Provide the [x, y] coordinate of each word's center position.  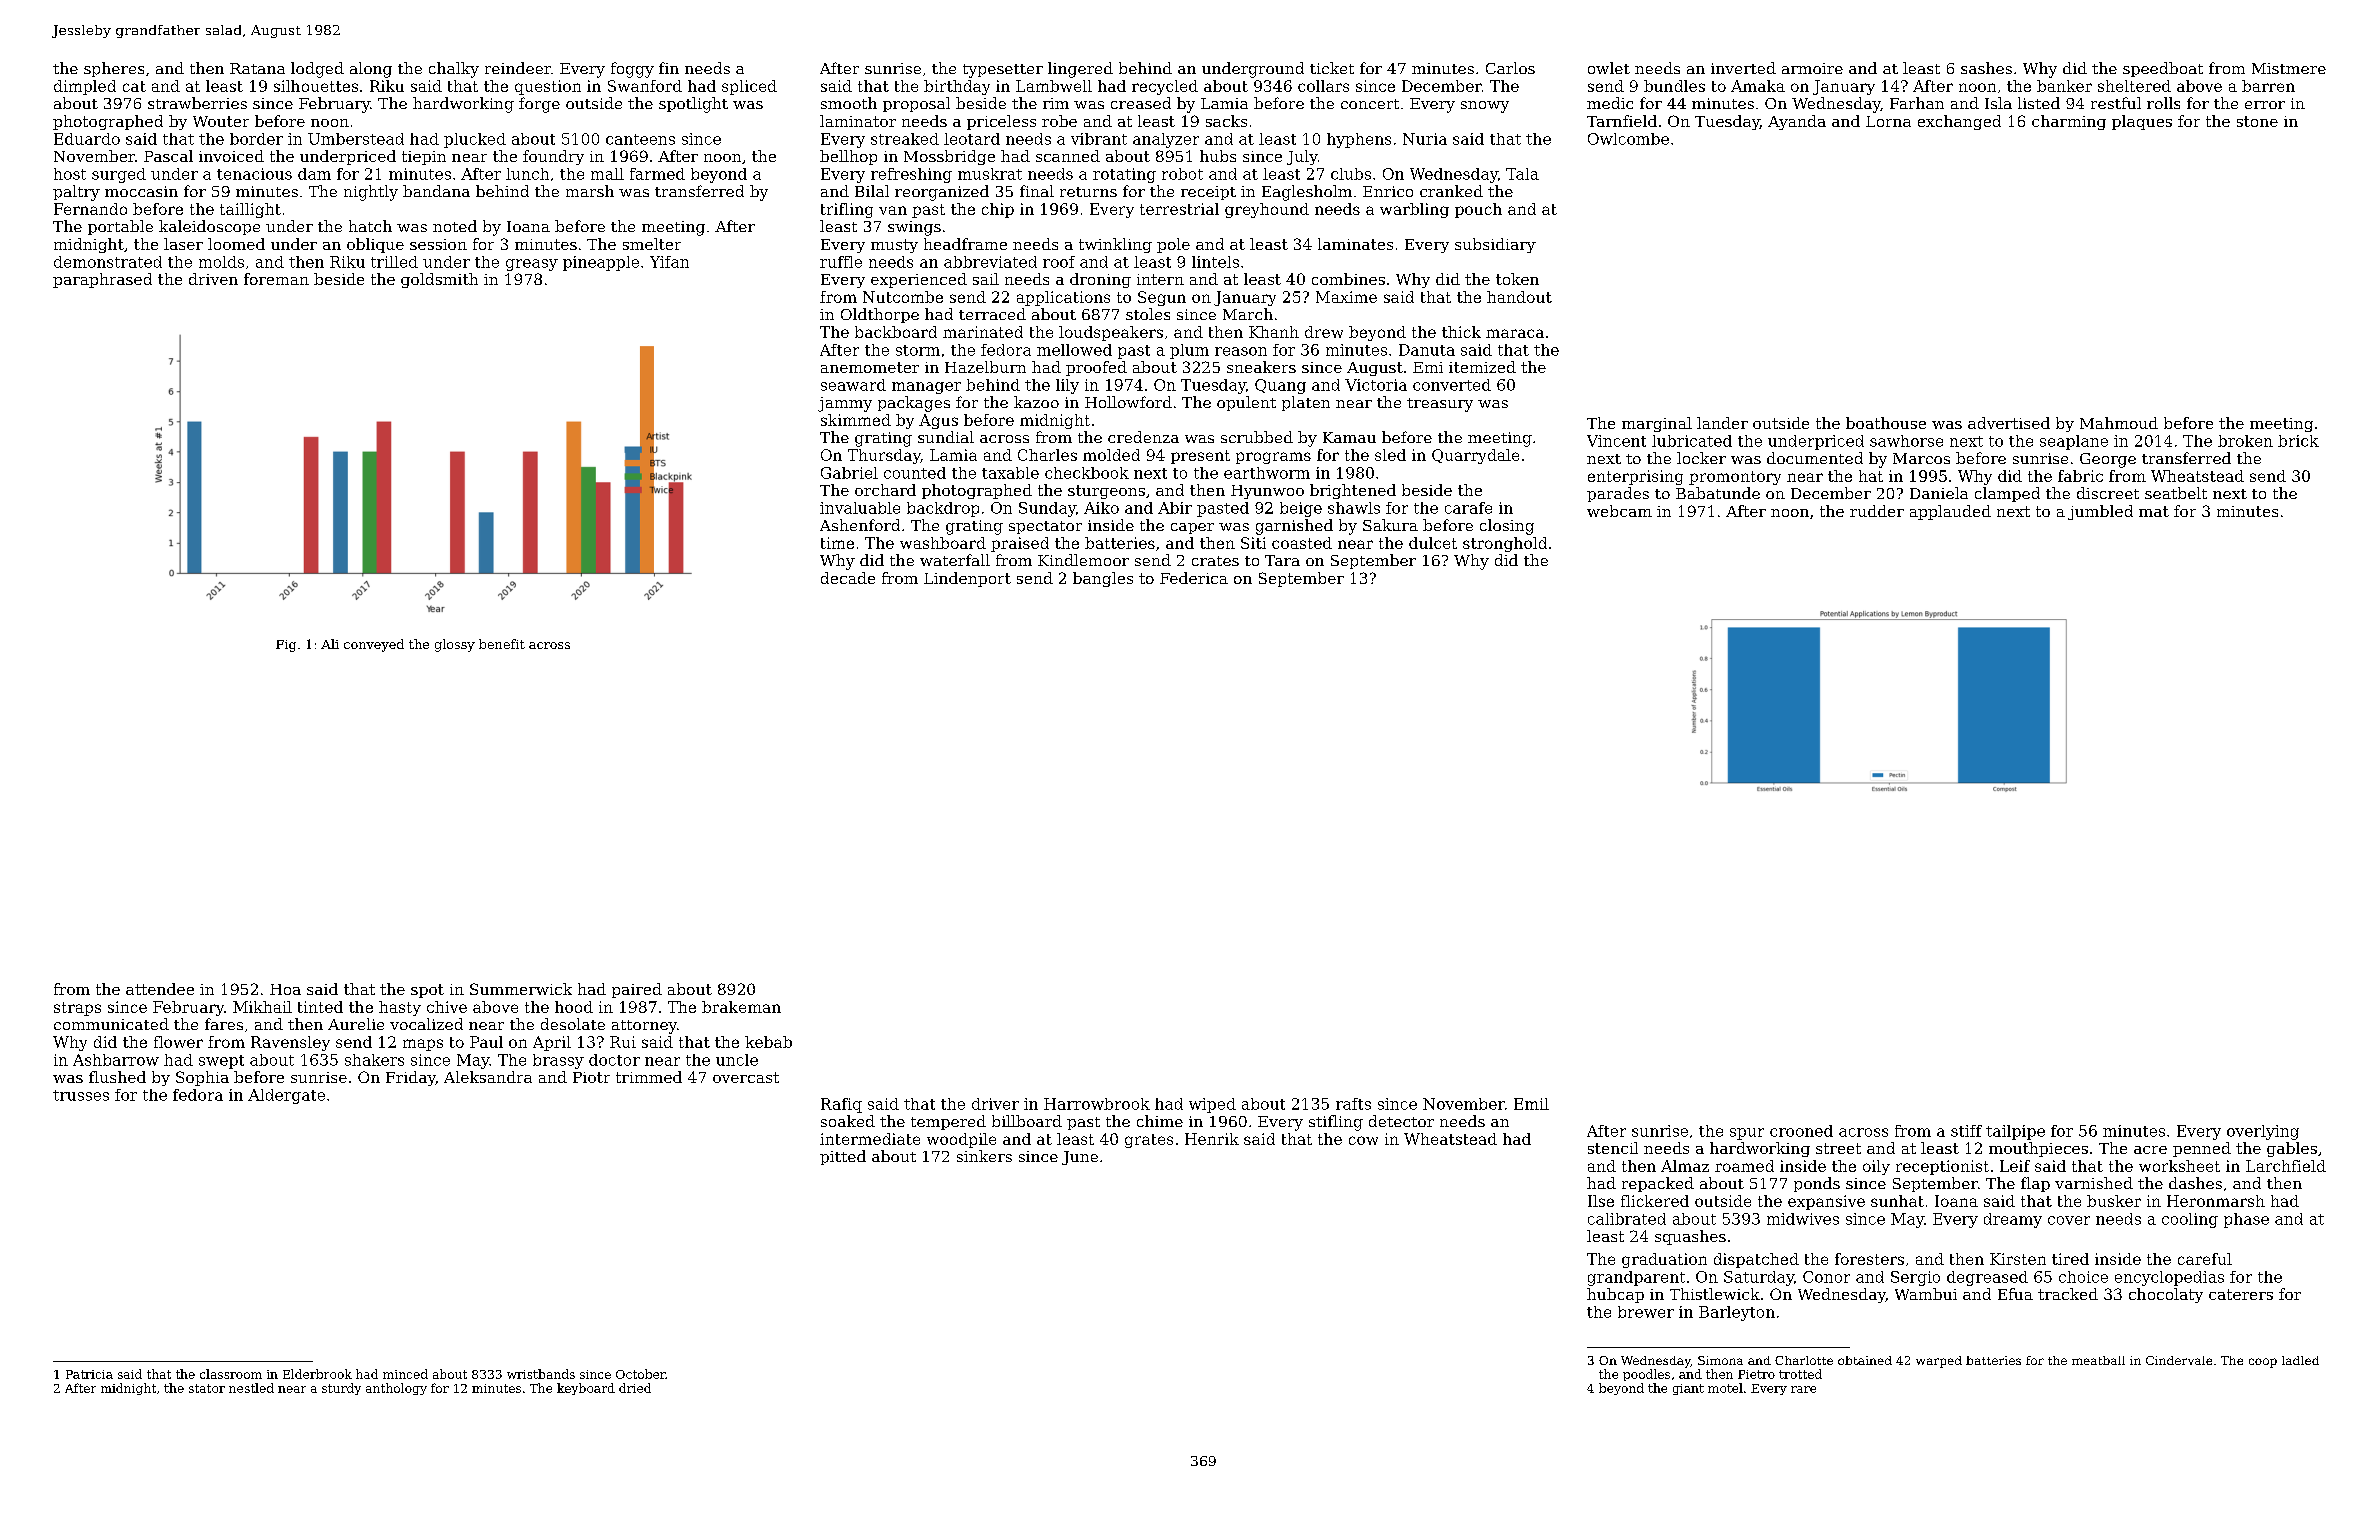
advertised [2009, 423]
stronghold [1505, 544]
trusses [81, 1095]
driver [995, 1104]
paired [637, 990]
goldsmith [439, 280]
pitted [843, 1157]
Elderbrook [317, 1374]
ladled [2300, 1360]
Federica [1194, 578]
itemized [1482, 367]
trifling [847, 210]
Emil [1531, 1104]
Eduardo [87, 139]
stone [2257, 121]
